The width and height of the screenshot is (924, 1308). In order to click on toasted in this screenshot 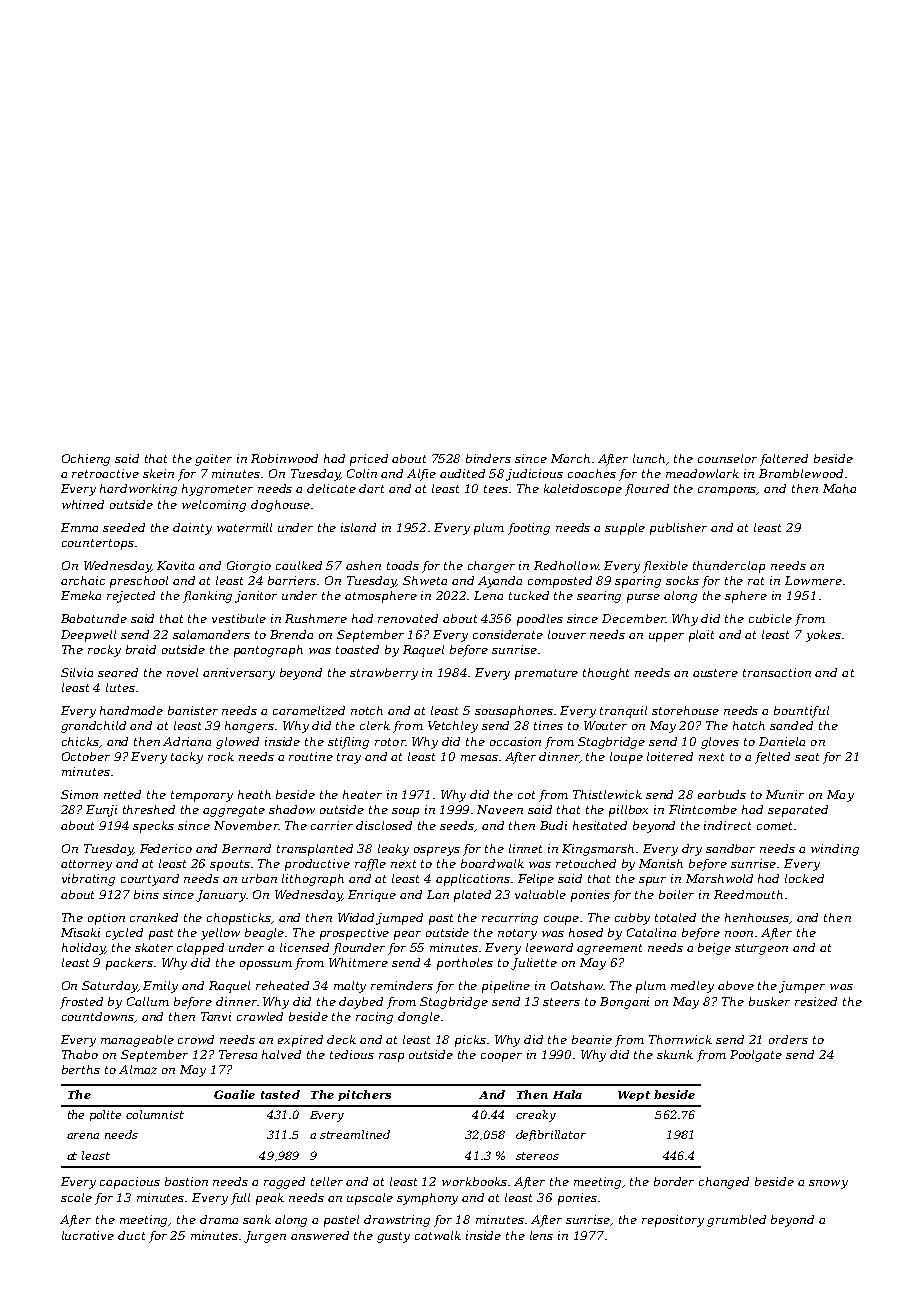, I will do `click(357, 649)`.
